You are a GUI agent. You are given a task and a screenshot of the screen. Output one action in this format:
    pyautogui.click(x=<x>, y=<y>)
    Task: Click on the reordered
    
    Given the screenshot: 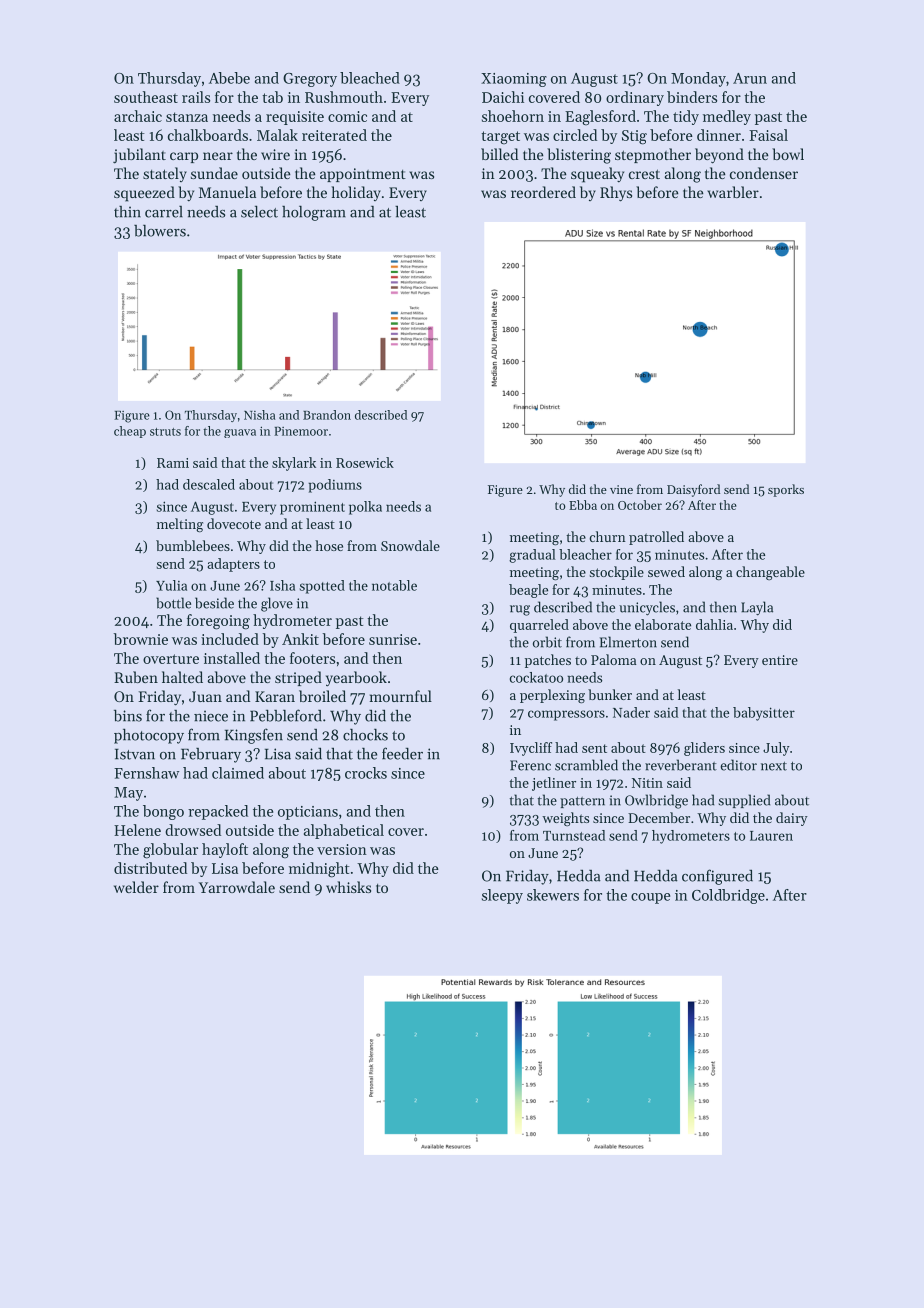 What is the action you would take?
    pyautogui.click(x=543, y=192)
